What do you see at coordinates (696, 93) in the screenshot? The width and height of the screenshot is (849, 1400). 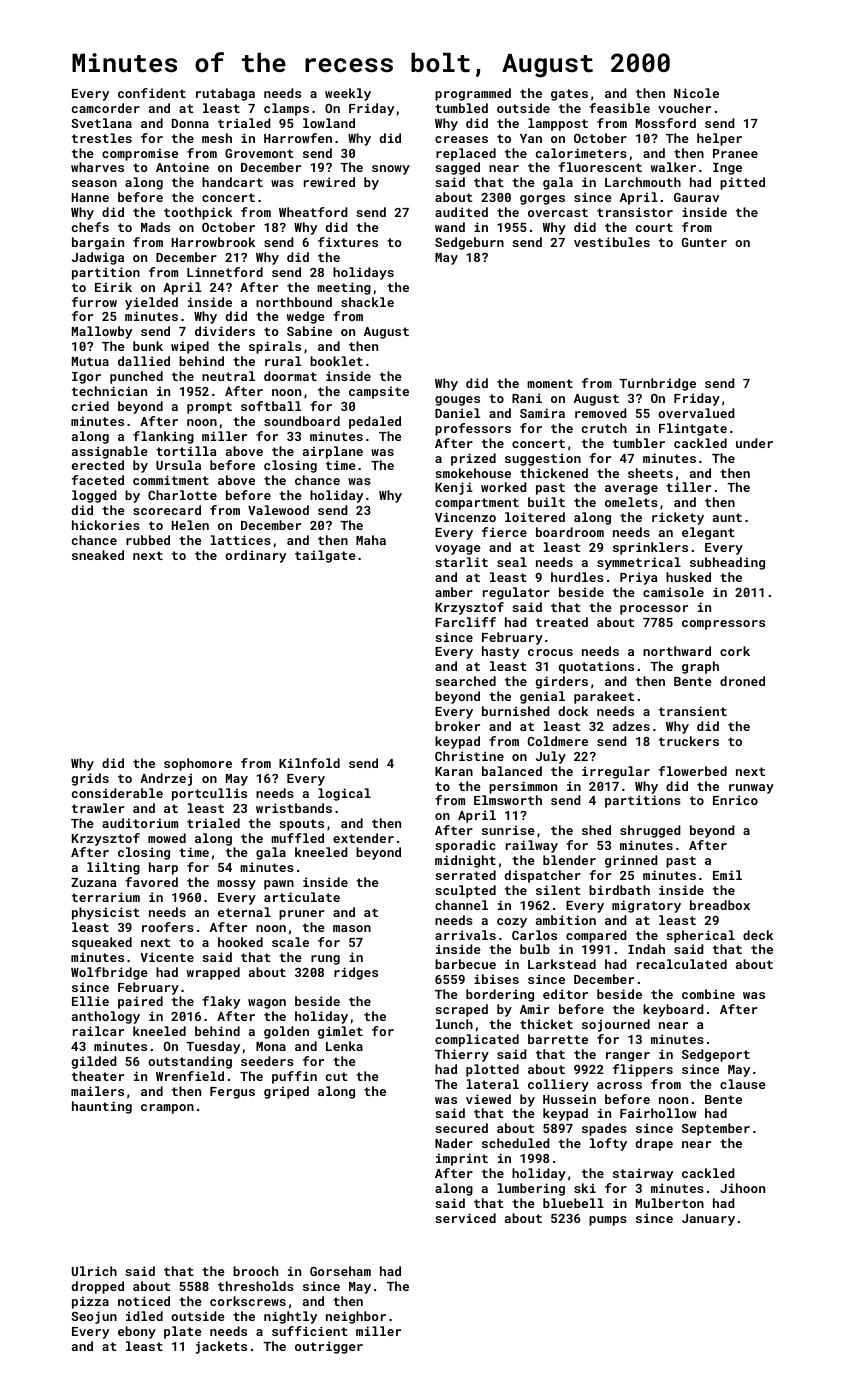 I see `Nicole` at bounding box center [696, 93].
